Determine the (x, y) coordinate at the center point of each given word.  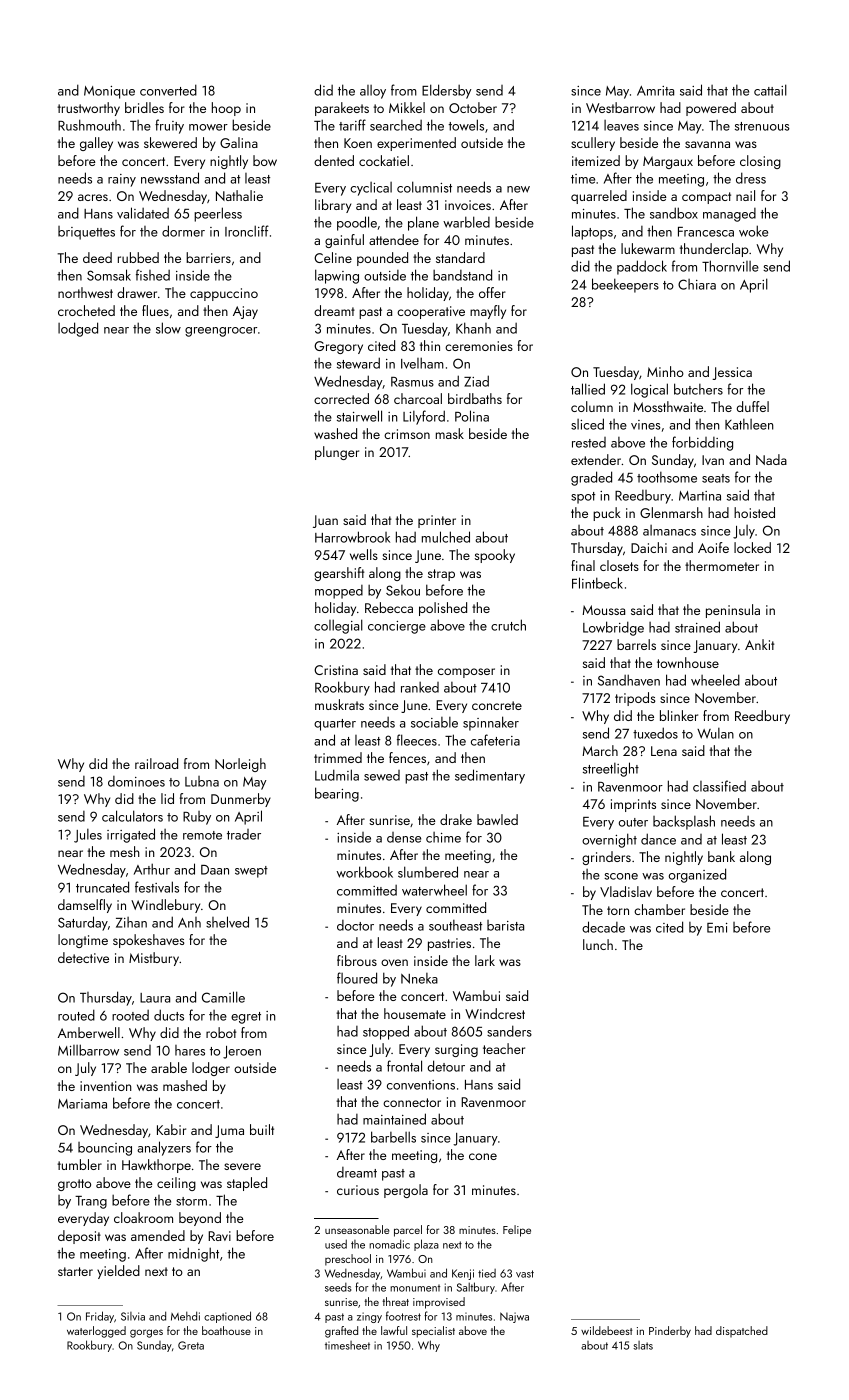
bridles (144, 107)
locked (752, 547)
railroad (156, 763)
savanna (707, 144)
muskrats (339, 704)
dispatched (742, 1331)
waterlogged (96, 1332)
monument (415, 1288)
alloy (373, 92)
